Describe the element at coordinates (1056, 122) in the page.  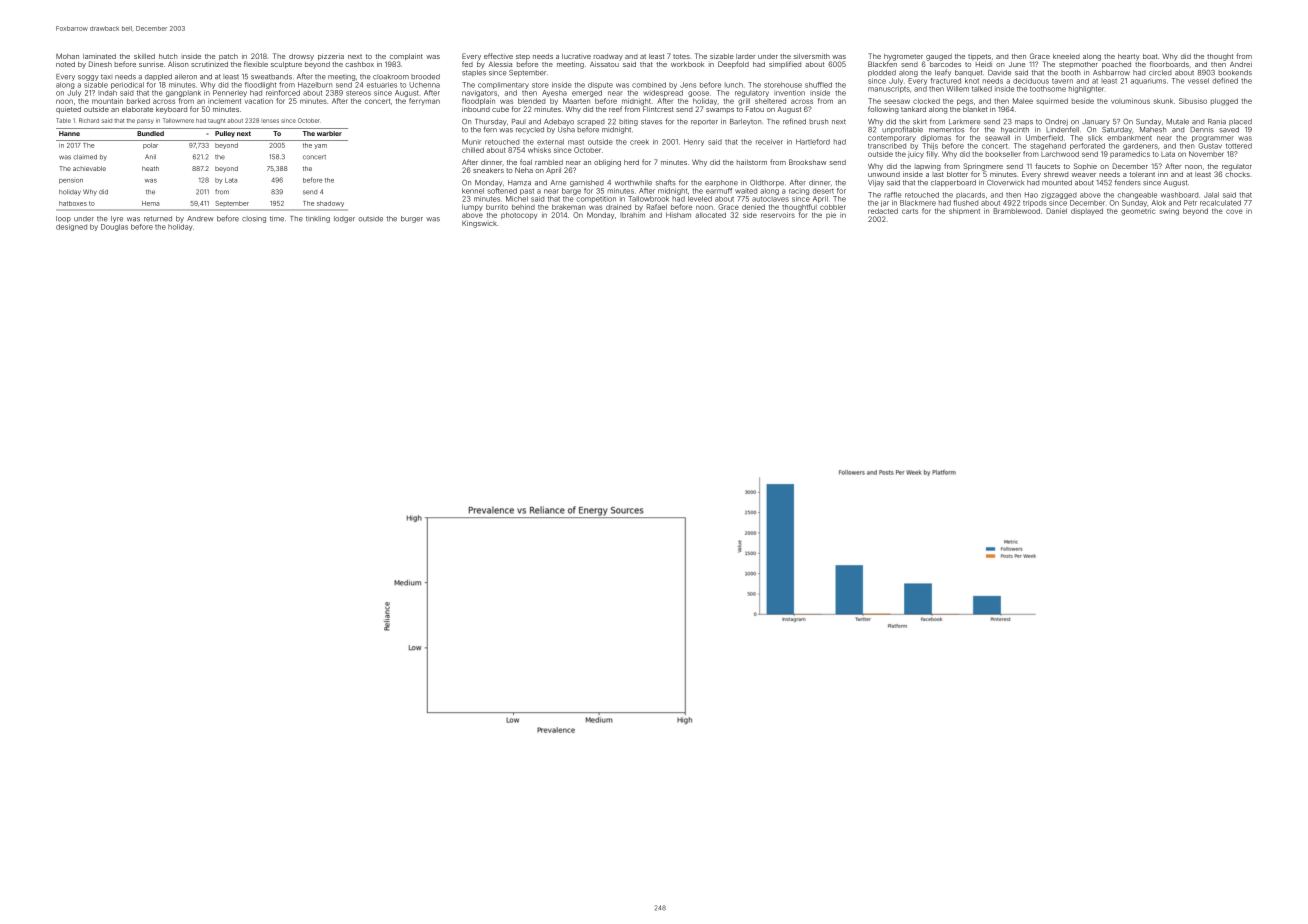
I see `Ondrej` at that location.
